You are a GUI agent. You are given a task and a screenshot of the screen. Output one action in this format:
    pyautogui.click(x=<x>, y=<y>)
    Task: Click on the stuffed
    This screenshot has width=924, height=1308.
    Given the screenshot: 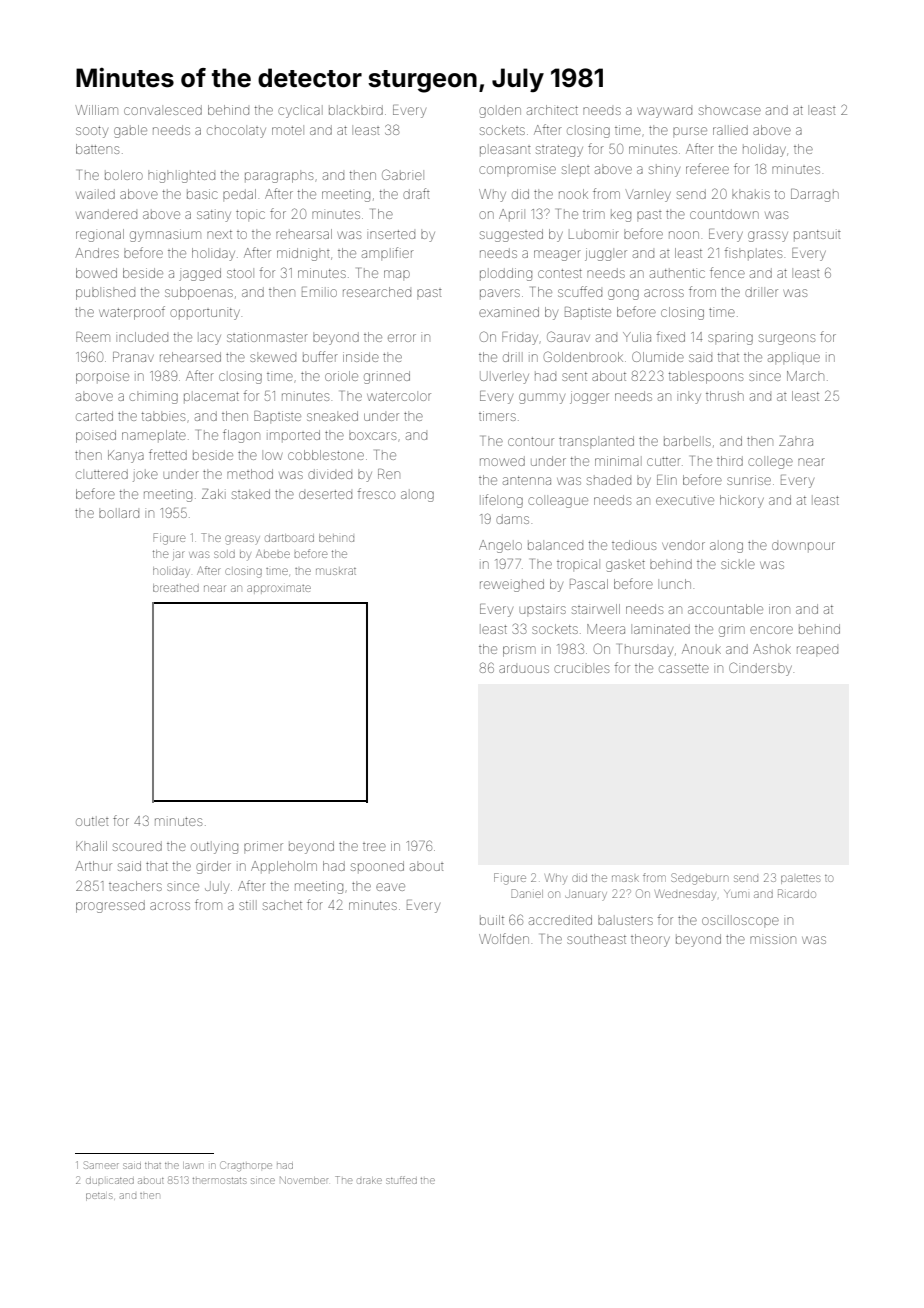 What is the action you would take?
    pyautogui.click(x=401, y=1180)
